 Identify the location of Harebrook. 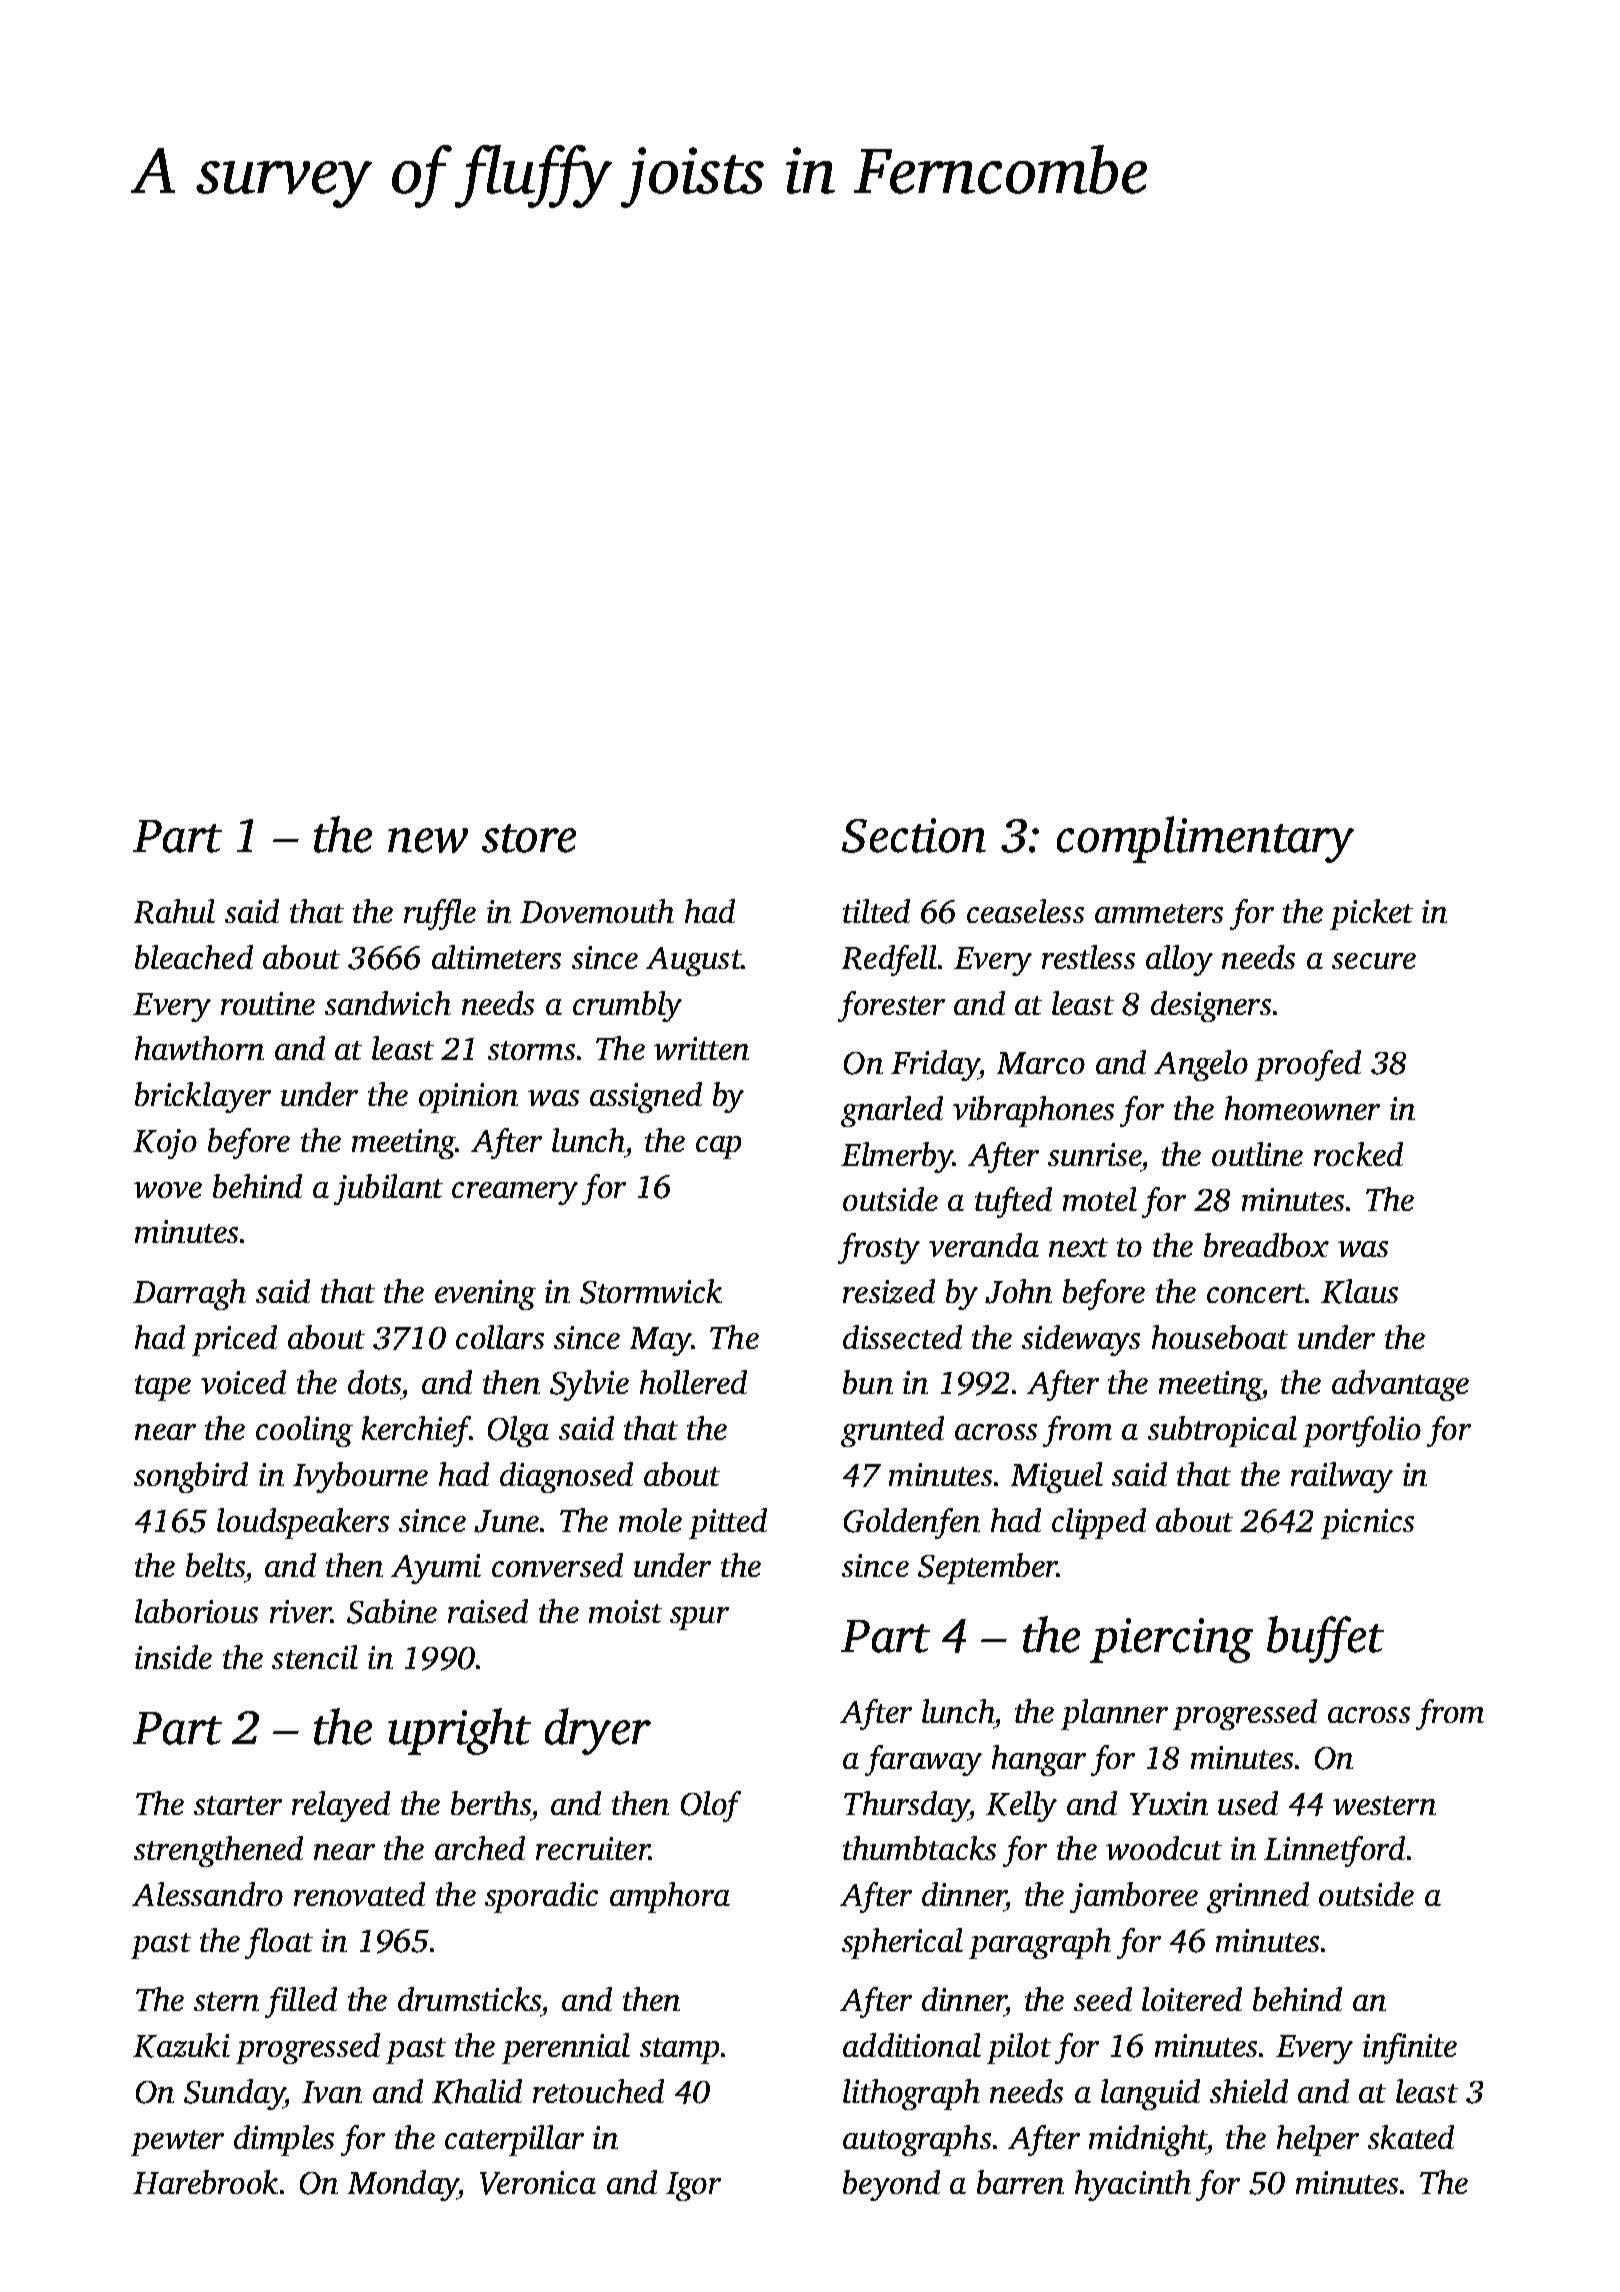
(205, 2182).
